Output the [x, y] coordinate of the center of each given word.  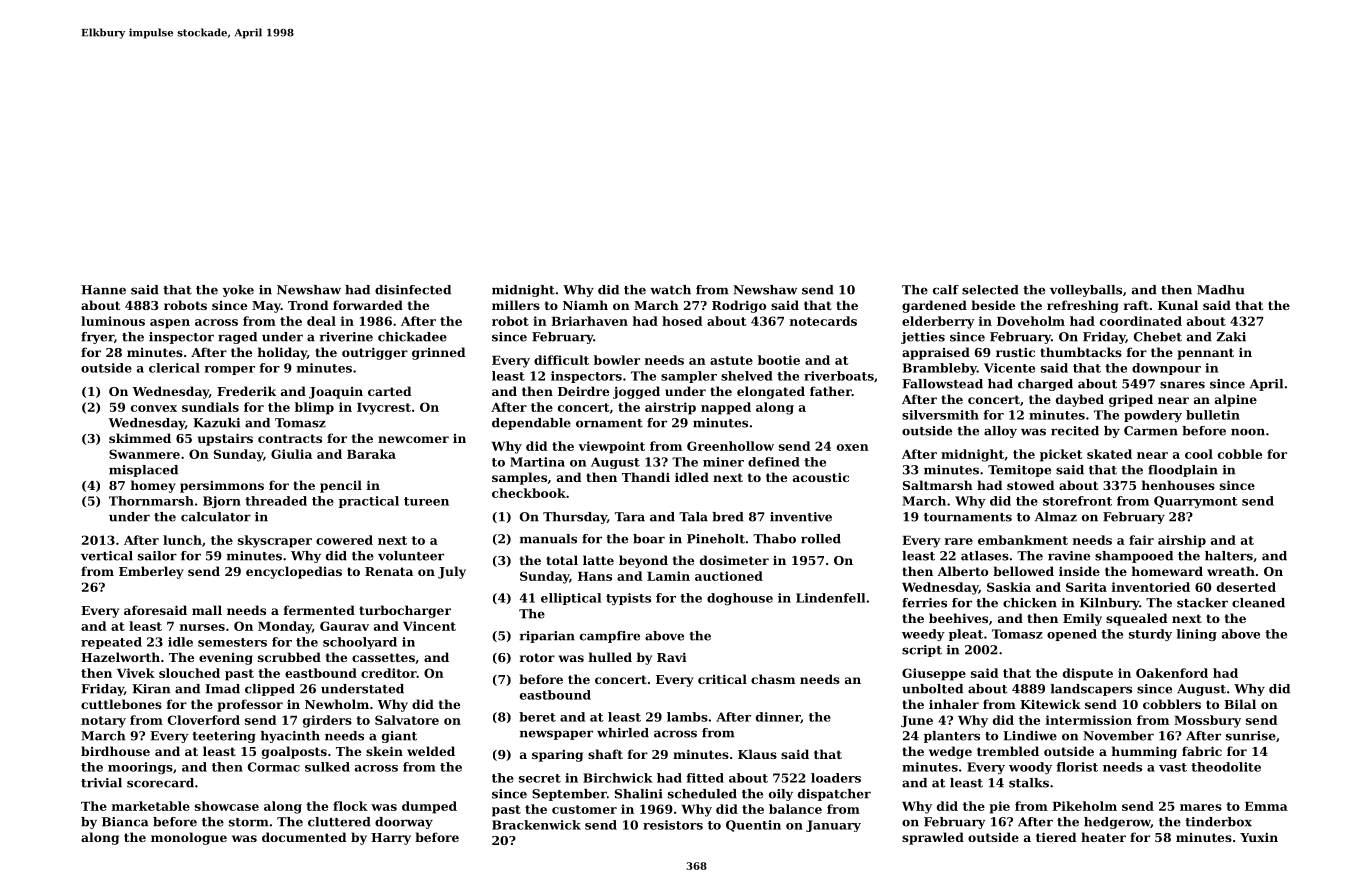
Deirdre [583, 391]
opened [1072, 635]
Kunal [1178, 305]
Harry [391, 839]
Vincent [429, 626]
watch [670, 290]
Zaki [1231, 337]
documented [304, 837]
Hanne [103, 290]
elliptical [571, 599]
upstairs [225, 439]
